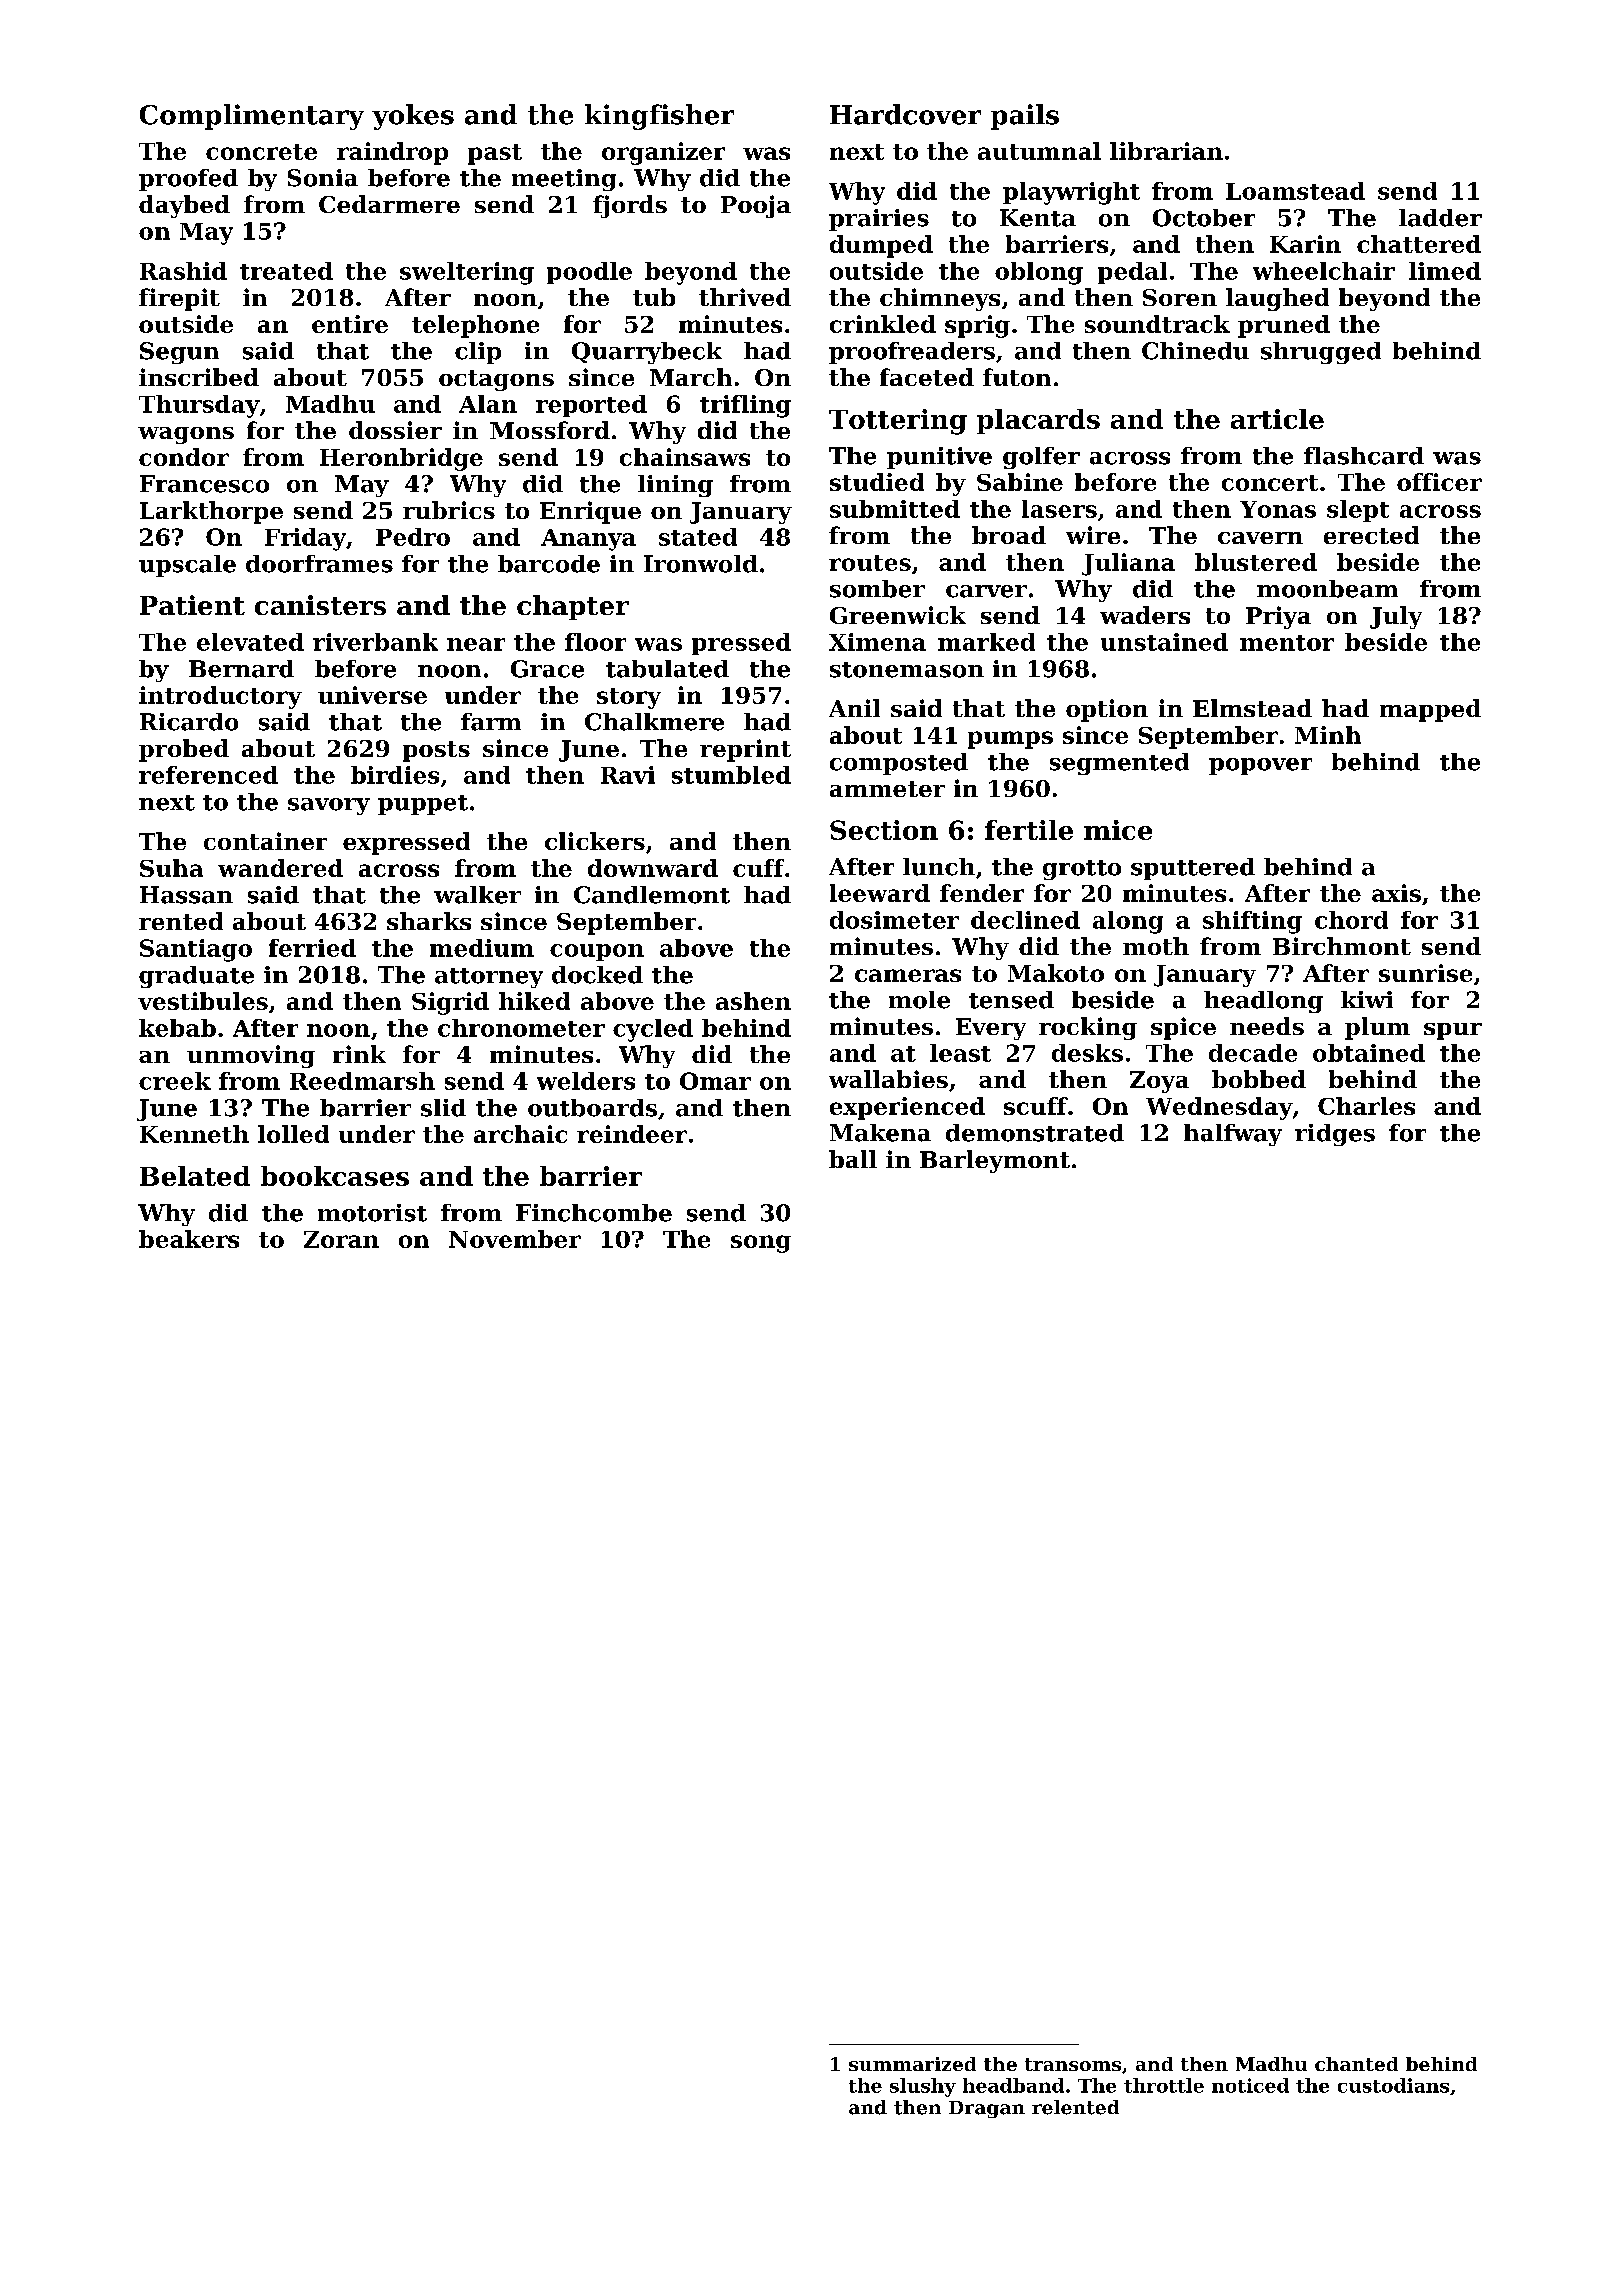 The width and height of the screenshot is (1620, 2292). What do you see at coordinates (663, 153) in the screenshot?
I see `organizer` at bounding box center [663, 153].
